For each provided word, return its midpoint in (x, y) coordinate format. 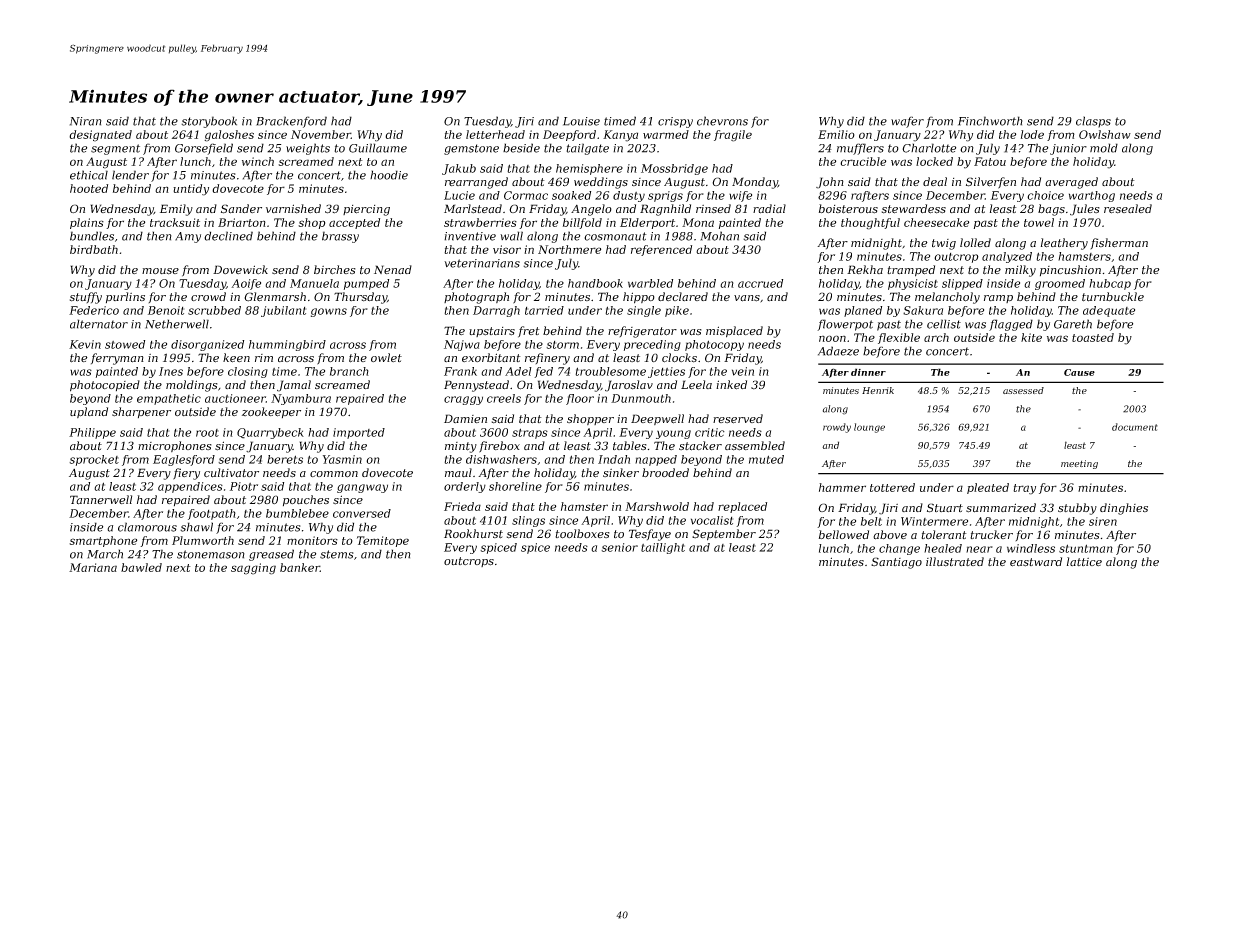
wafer (907, 122)
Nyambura (301, 399)
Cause (1079, 372)
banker (300, 567)
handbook (595, 283)
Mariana (93, 567)
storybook (209, 122)
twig (944, 244)
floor (580, 399)
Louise (581, 121)
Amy (188, 237)
